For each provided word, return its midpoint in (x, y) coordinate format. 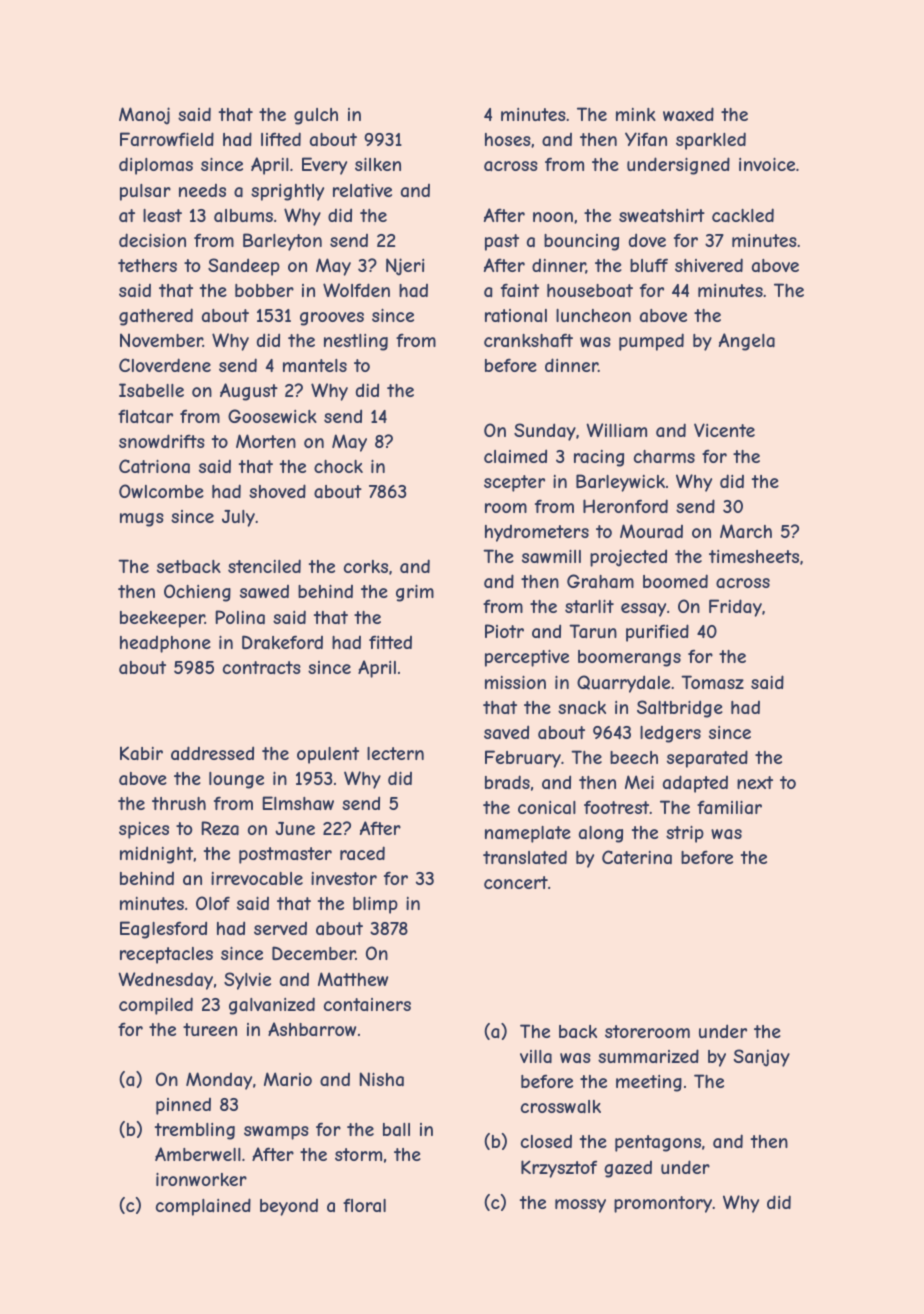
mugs (142, 520)
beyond (289, 1207)
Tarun (593, 631)
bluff (649, 265)
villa (536, 1056)
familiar (729, 807)
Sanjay (761, 1058)
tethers (147, 265)
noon (553, 217)
